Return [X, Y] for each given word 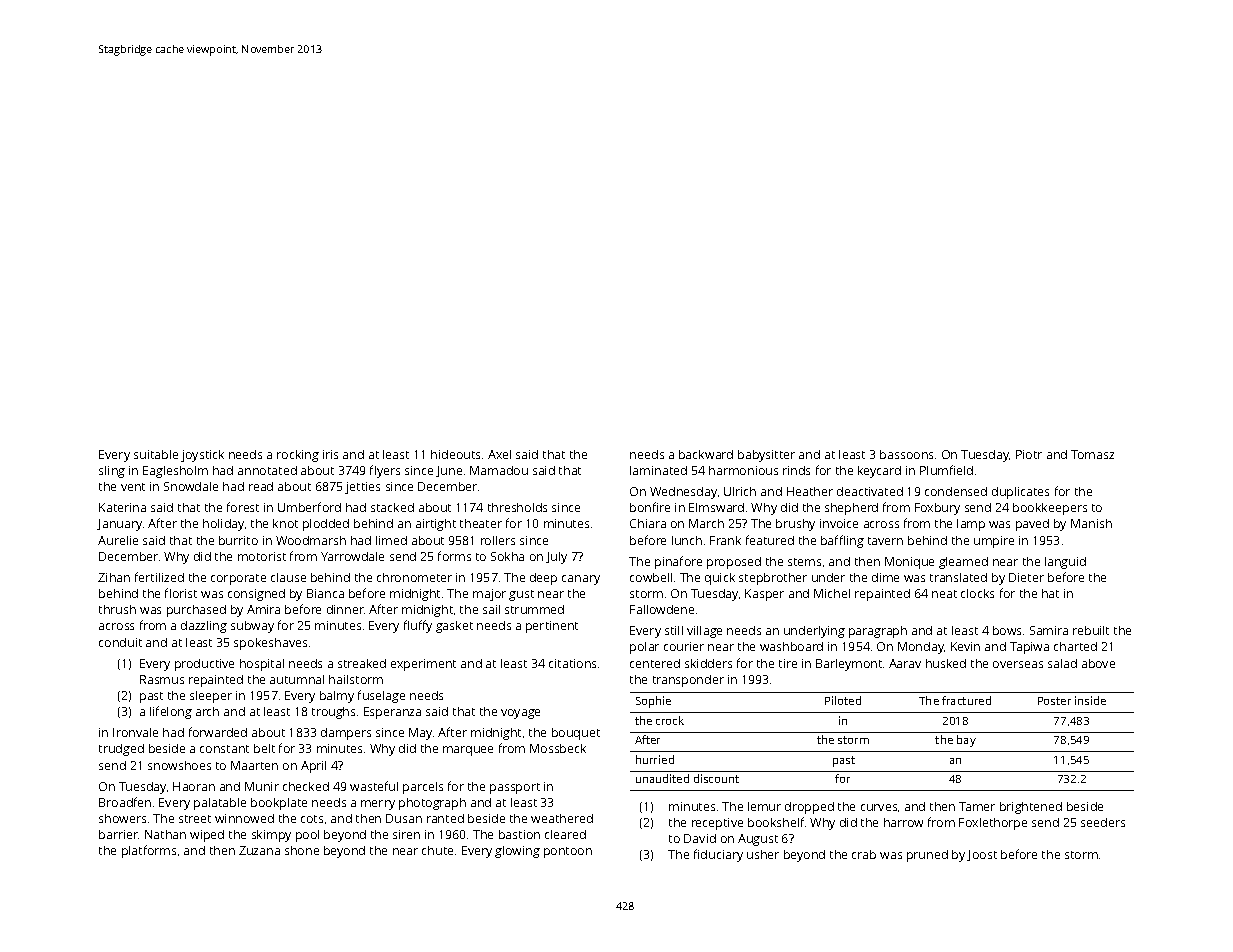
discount [716, 778]
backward [706, 454]
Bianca [325, 593]
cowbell [651, 577]
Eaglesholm [175, 472]
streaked [362, 663]
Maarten [254, 765]
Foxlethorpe [993, 824]
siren [406, 834]
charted [1075, 646]
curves [879, 807]
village [704, 632]
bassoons [906, 454]
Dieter [1026, 577]
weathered [562, 818]
